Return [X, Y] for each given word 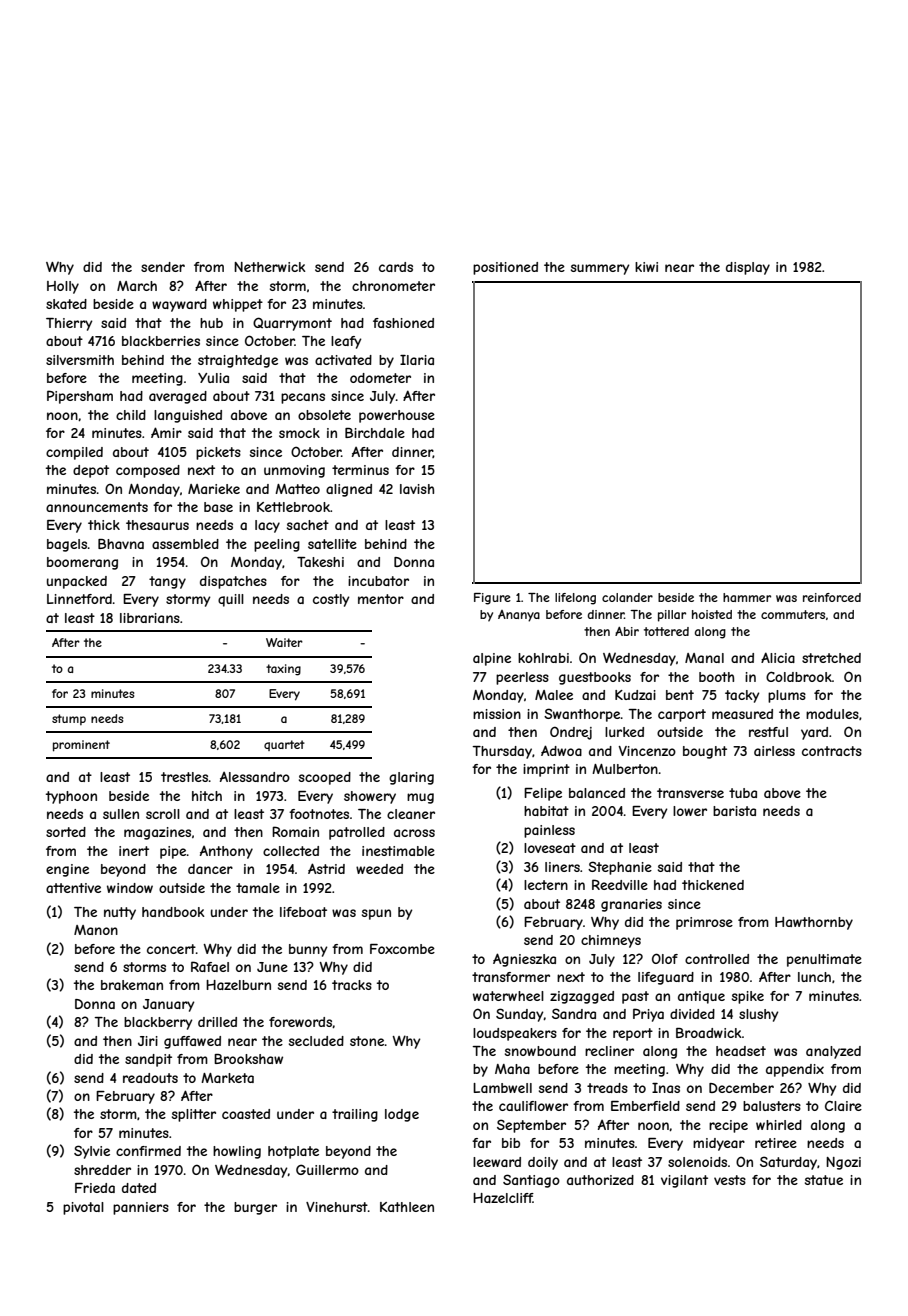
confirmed [148, 1151]
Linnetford [79, 599]
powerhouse [397, 416]
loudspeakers [515, 1034]
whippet [238, 305]
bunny [308, 950]
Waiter [284, 642]
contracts [832, 751]
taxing [283, 670]
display [748, 268]
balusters [772, 1106]
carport [682, 715]
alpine [492, 659]
